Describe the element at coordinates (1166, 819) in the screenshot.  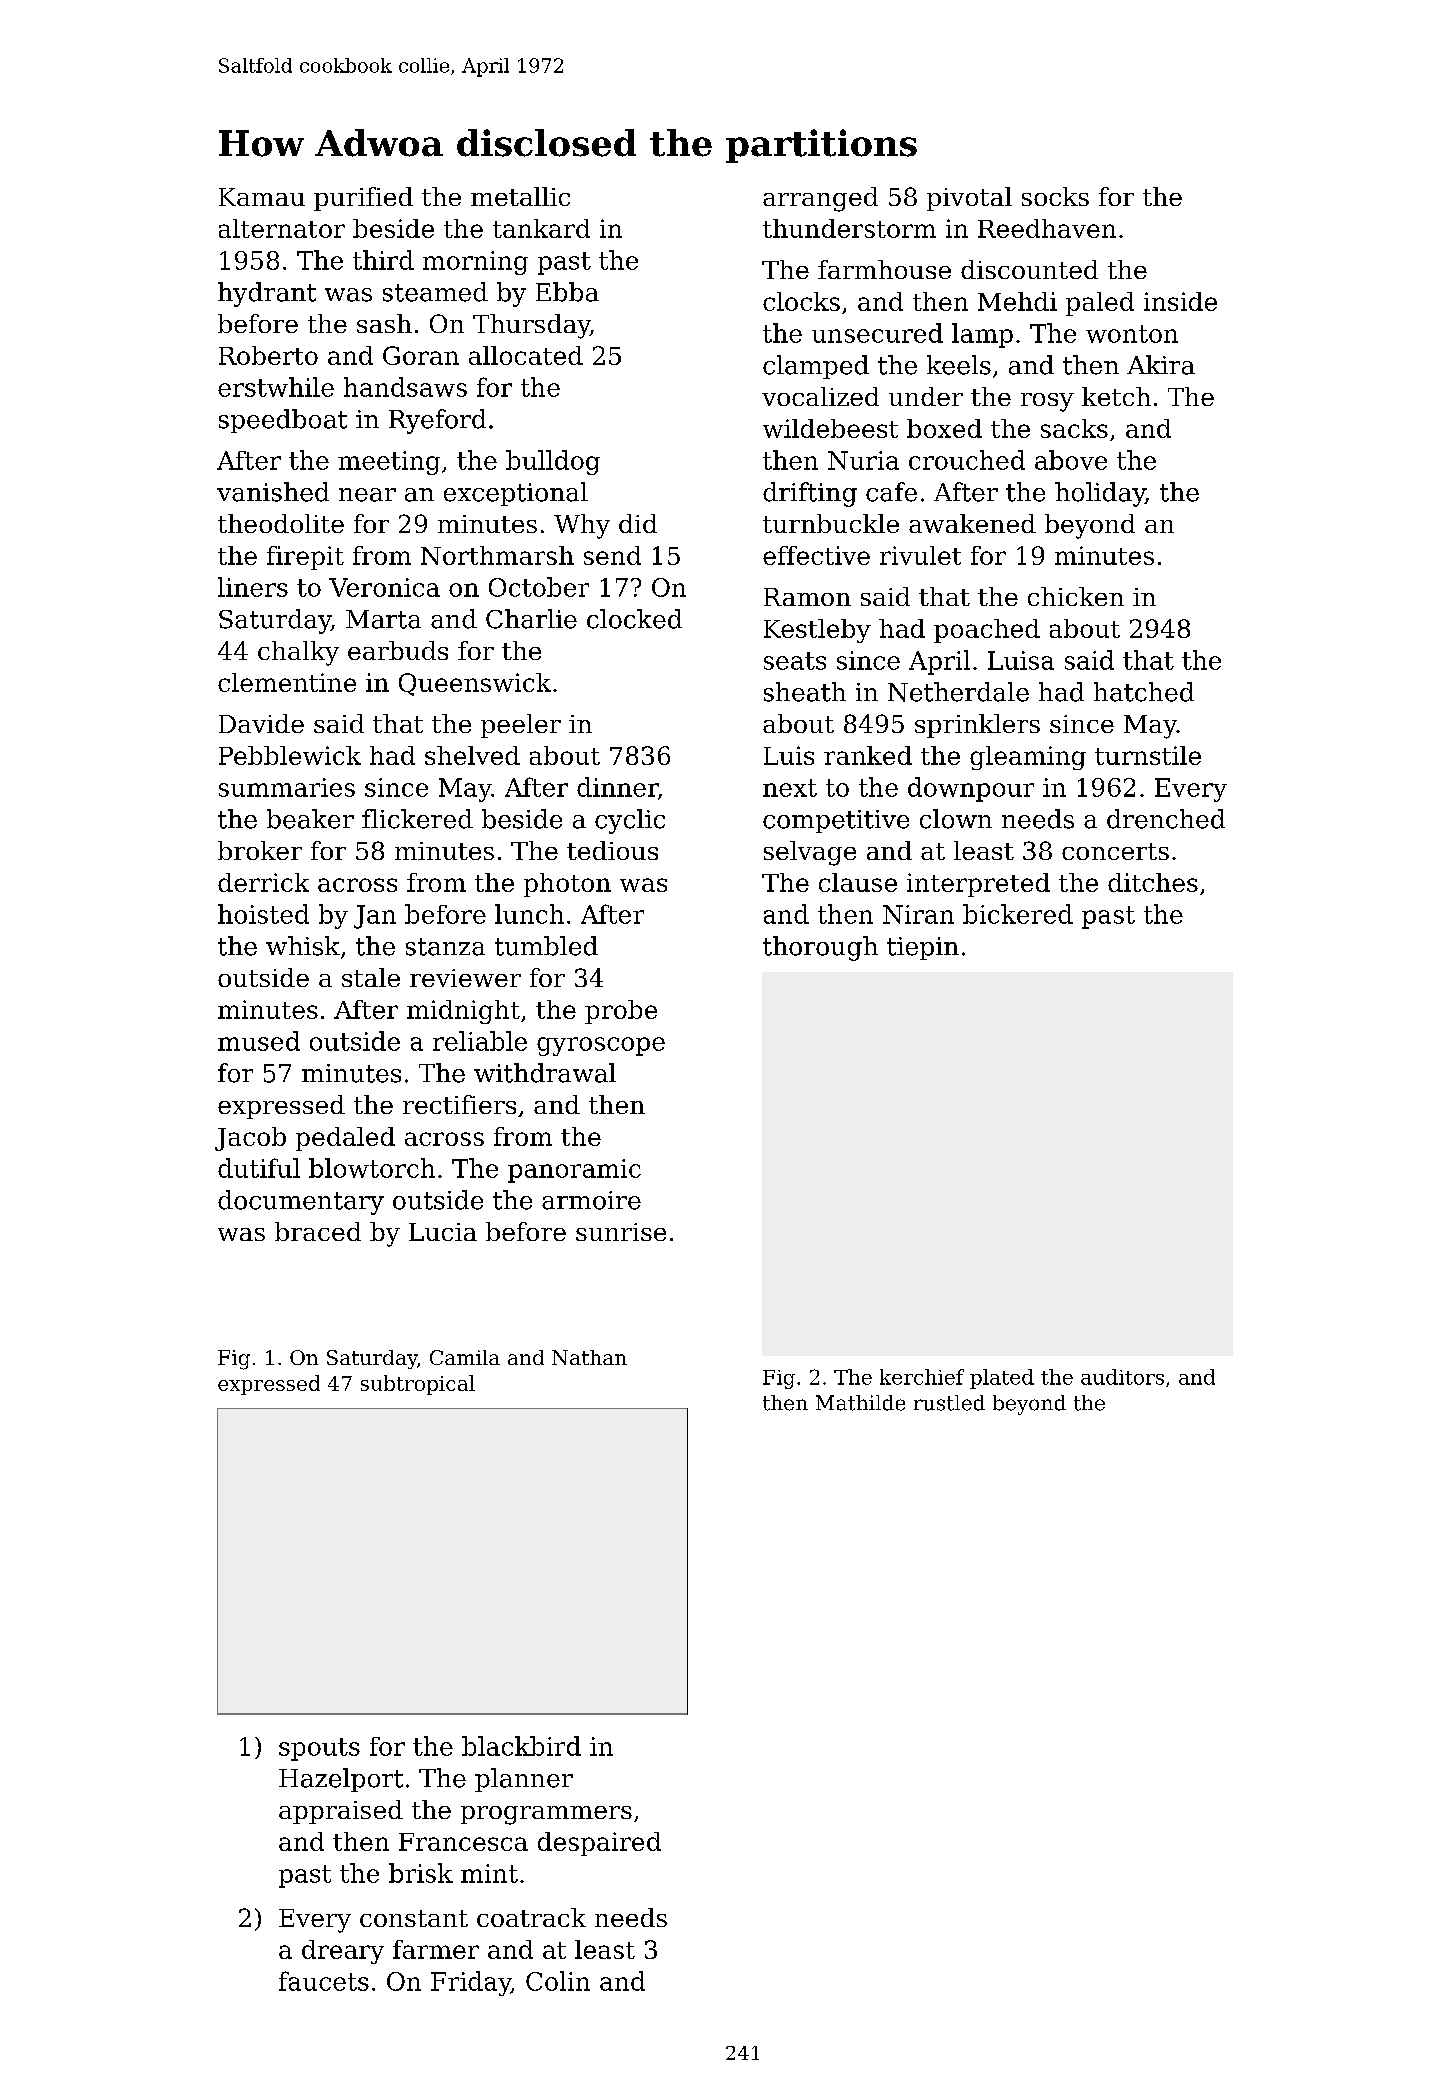
I see `drenched` at that location.
